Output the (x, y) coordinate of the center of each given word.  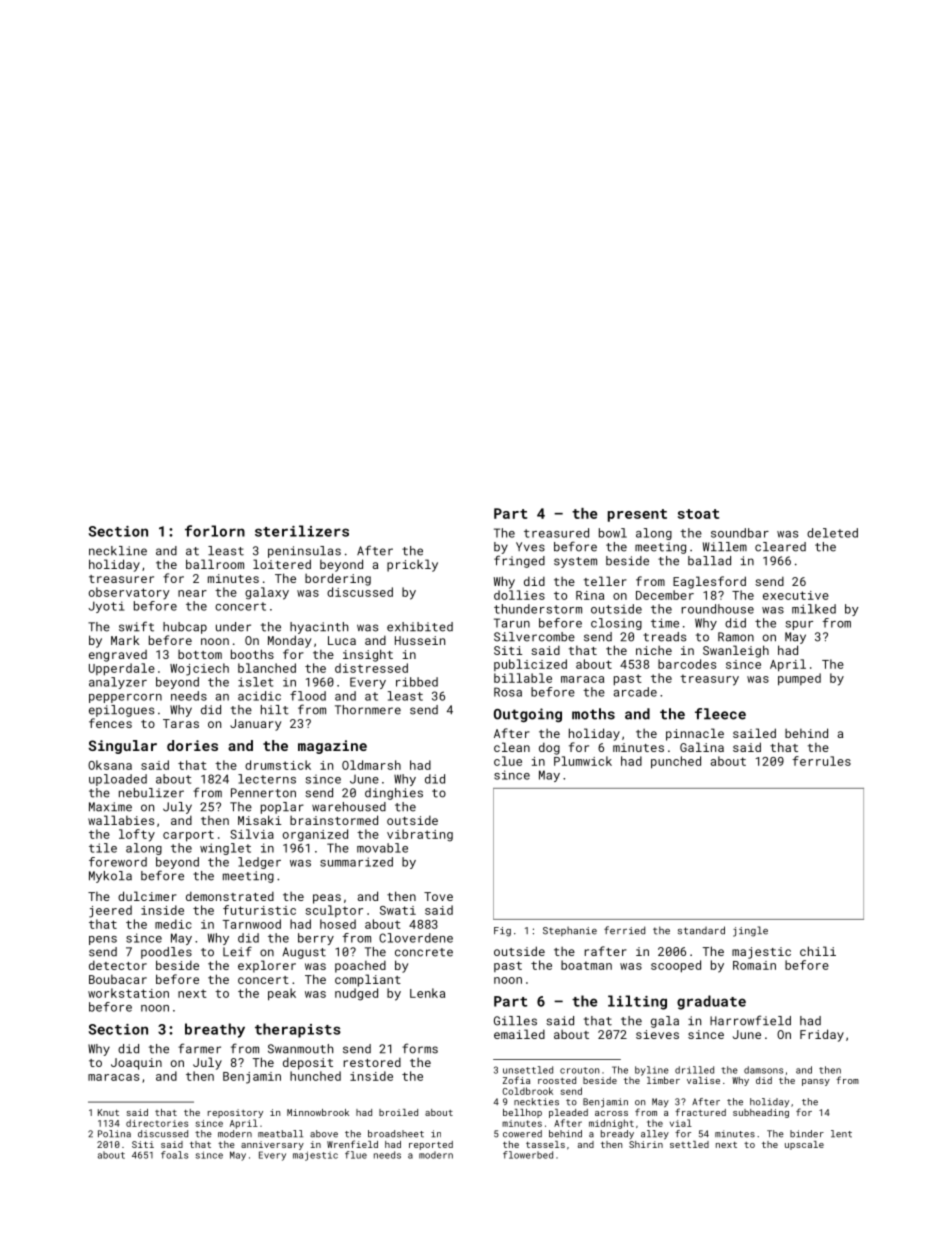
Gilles (515, 1021)
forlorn (215, 531)
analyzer (118, 683)
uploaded (118, 780)
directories (157, 1123)
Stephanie (570, 931)
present (637, 515)
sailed (754, 733)
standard (701, 930)
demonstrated (230, 896)
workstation (128, 993)
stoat (698, 514)
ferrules (821, 761)
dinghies (394, 794)
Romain (754, 965)
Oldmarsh (371, 765)
